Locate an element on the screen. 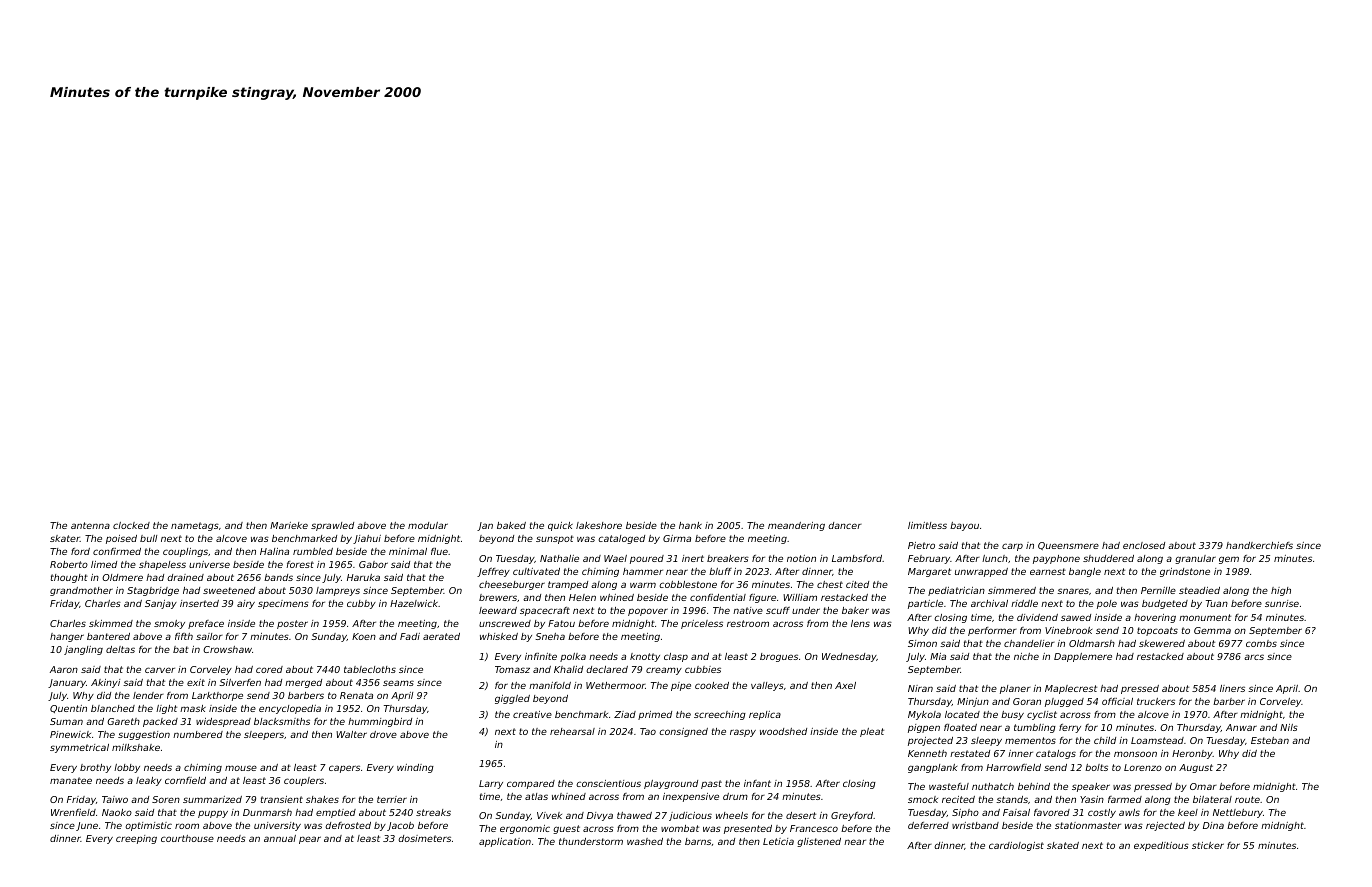 The width and height of the screenshot is (1372, 887). bayou is located at coordinates (964, 526).
